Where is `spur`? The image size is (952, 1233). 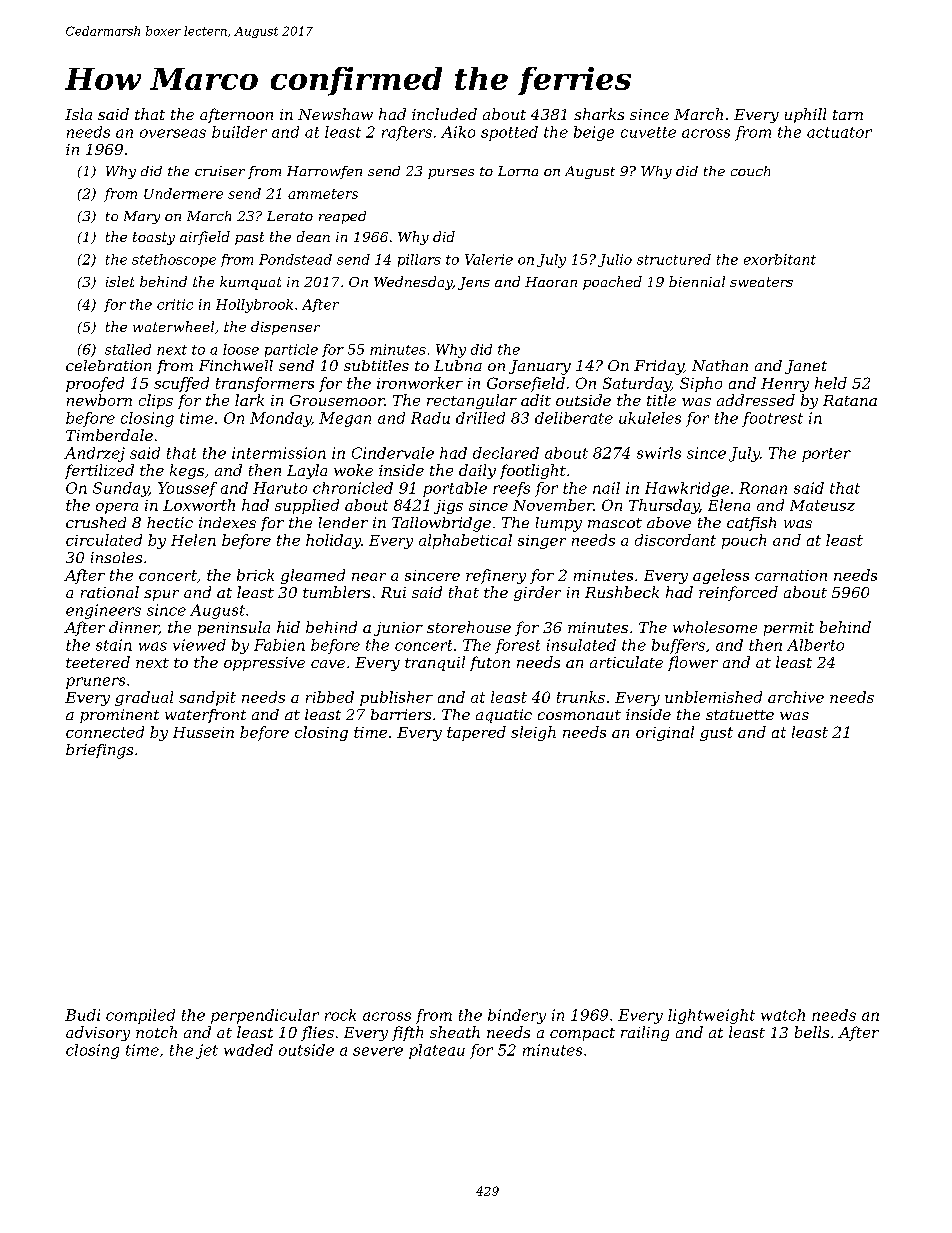
spur is located at coordinates (161, 595).
